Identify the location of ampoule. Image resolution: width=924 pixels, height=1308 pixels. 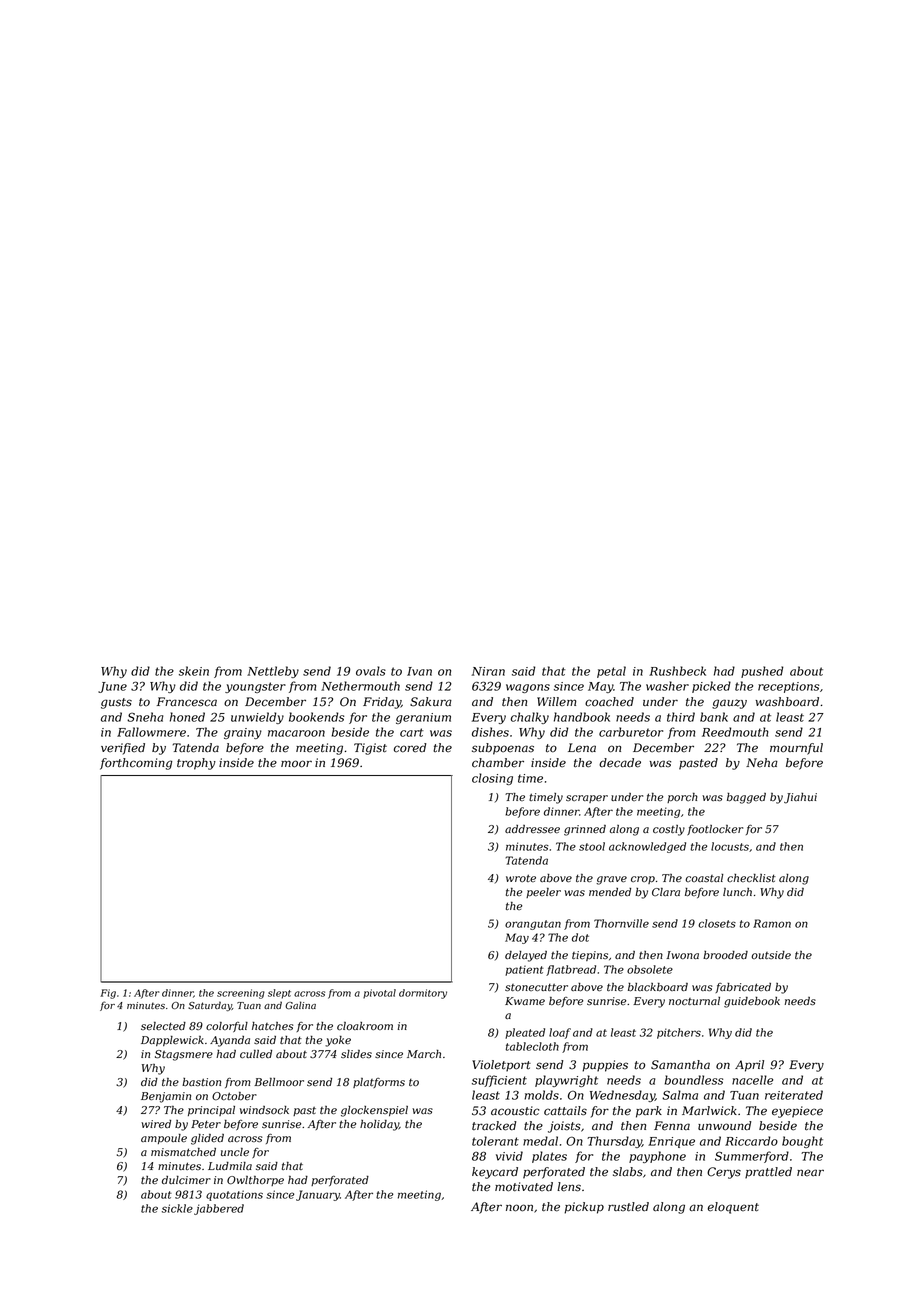
(164, 1139).
